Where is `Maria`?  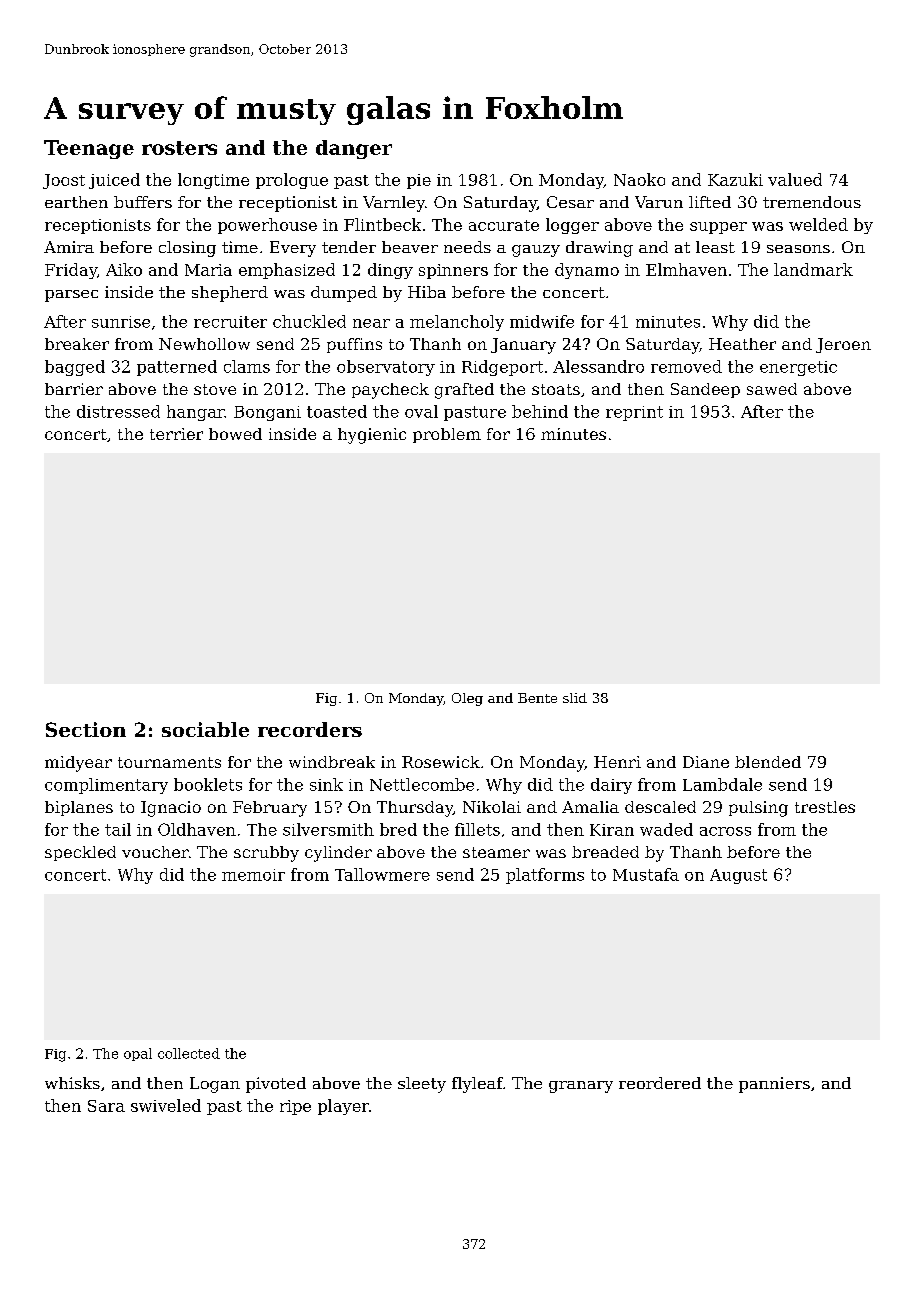
Maria is located at coordinates (208, 270).
